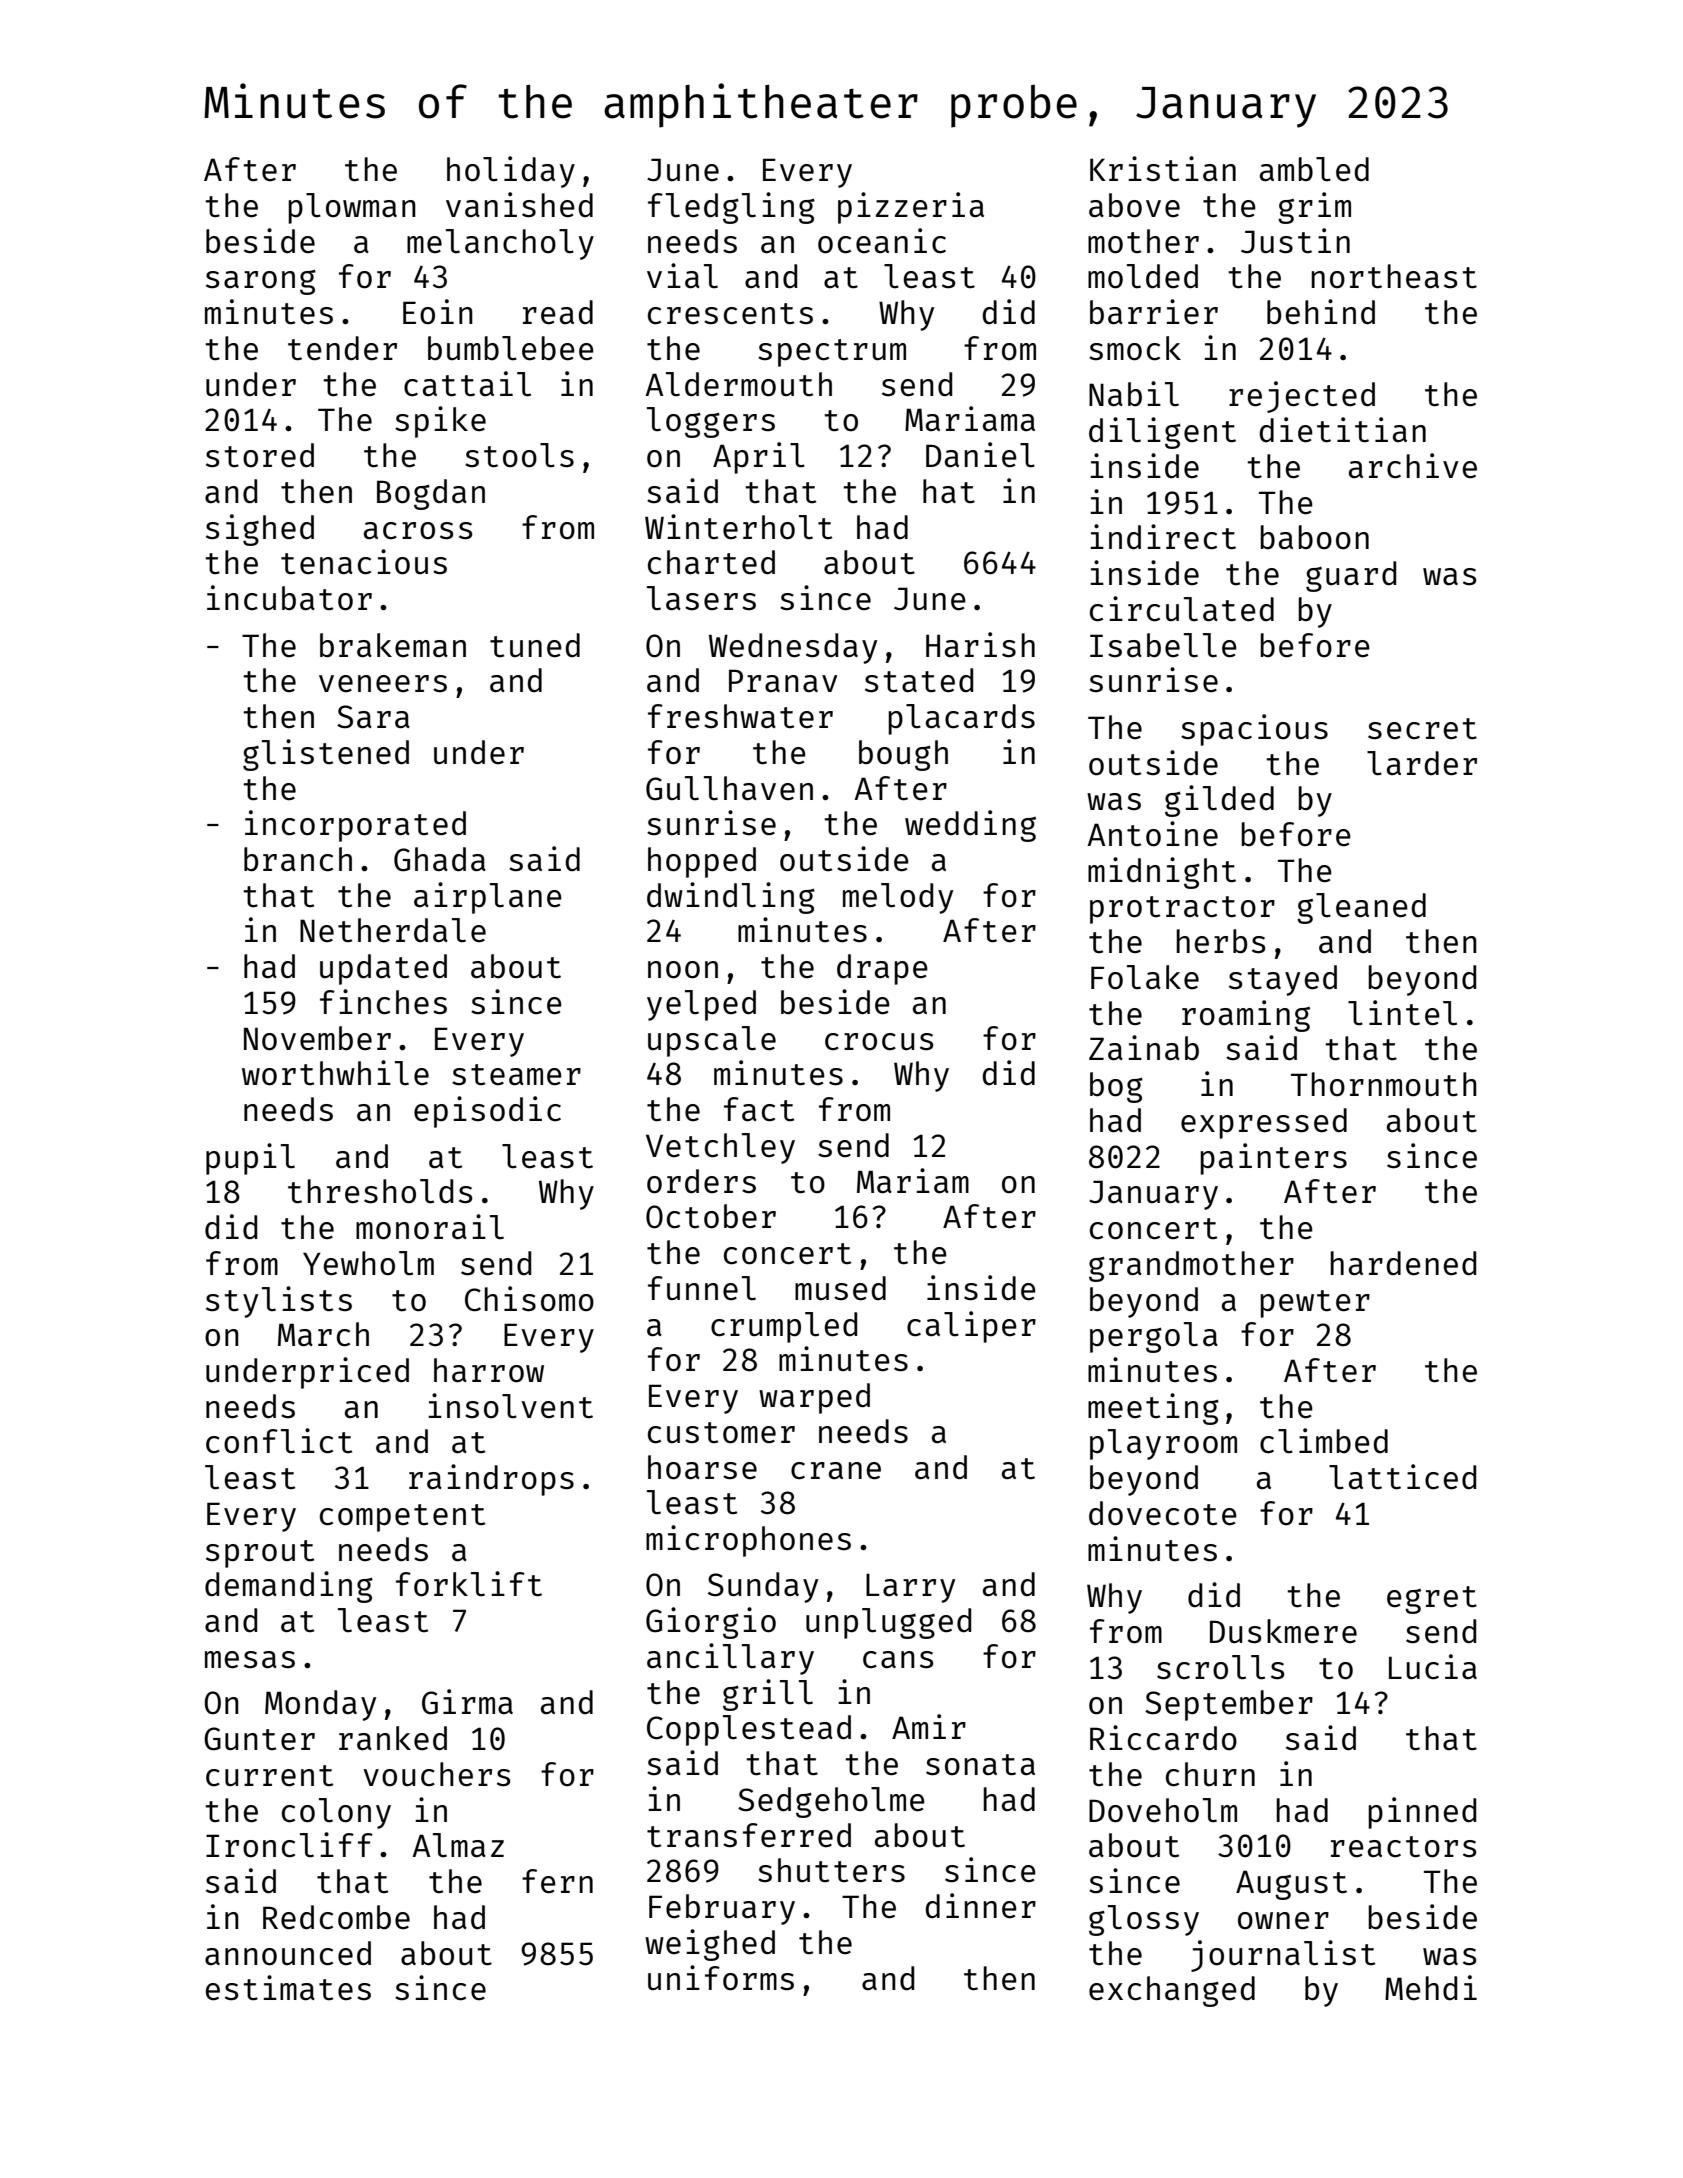 This screenshot has height=2178, width=1683. Describe the element at coordinates (1384, 1084) in the screenshot. I see `Thornmouth` at that location.
